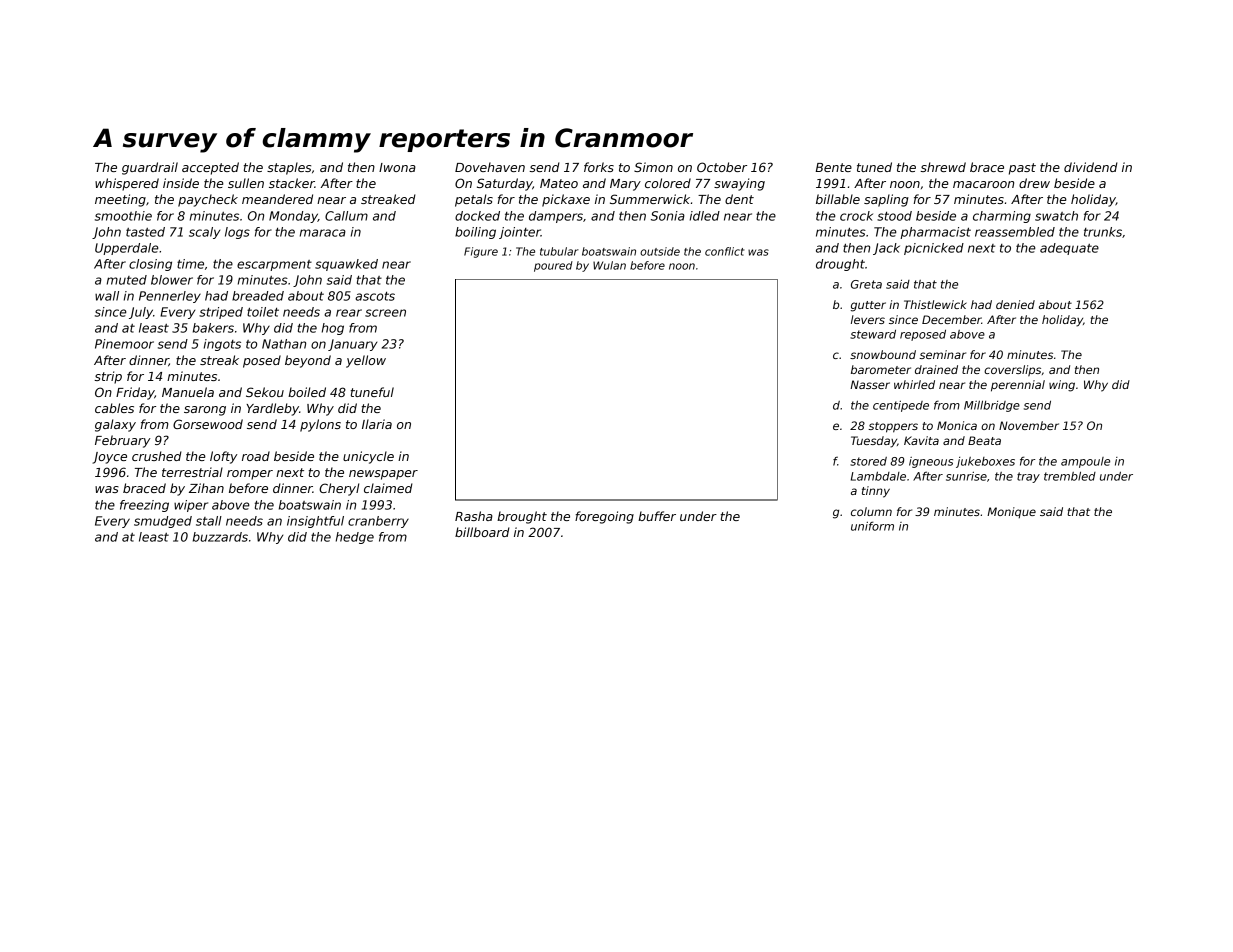 Image resolution: width=1233 pixels, height=952 pixels. Describe the element at coordinates (1085, 462) in the document. I see `ampoule` at that location.
